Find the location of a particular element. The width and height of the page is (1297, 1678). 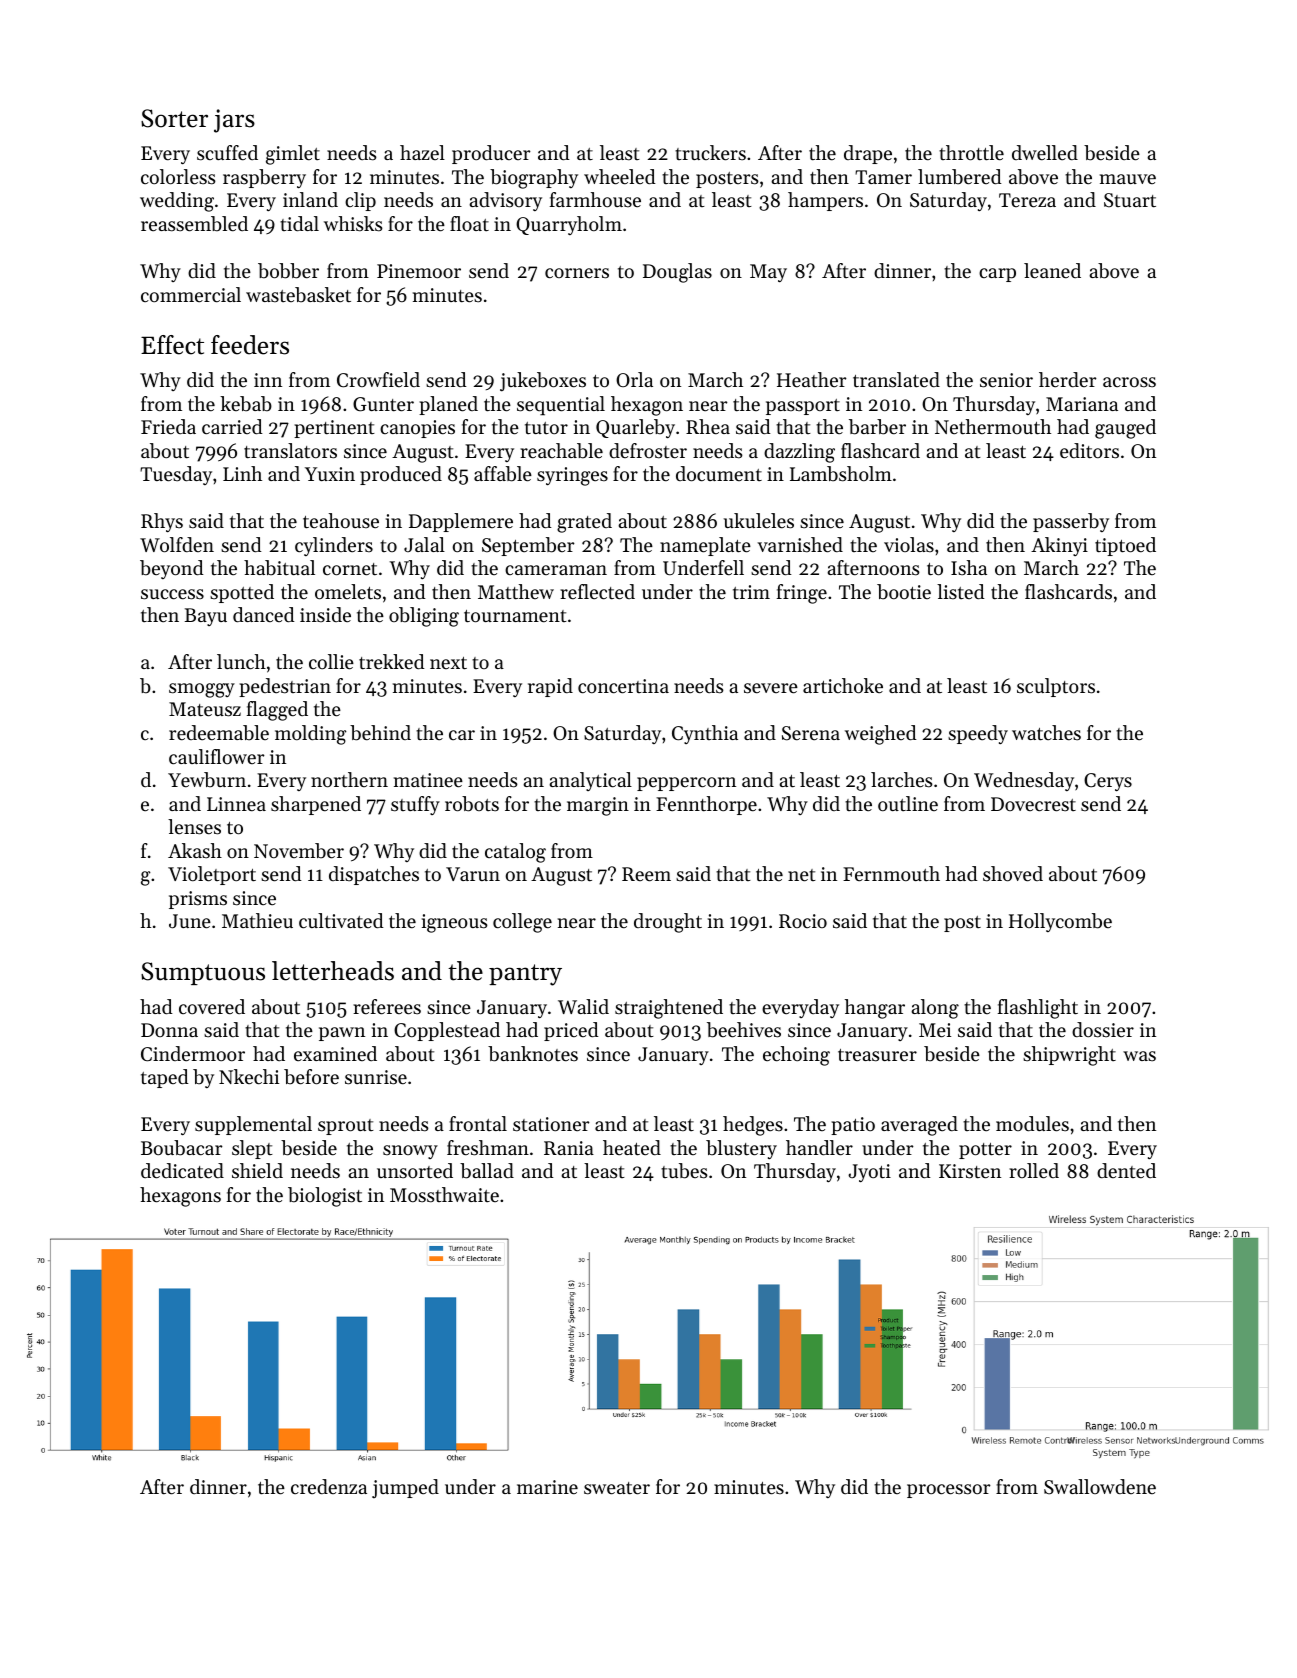

sweater is located at coordinates (617, 1488).
